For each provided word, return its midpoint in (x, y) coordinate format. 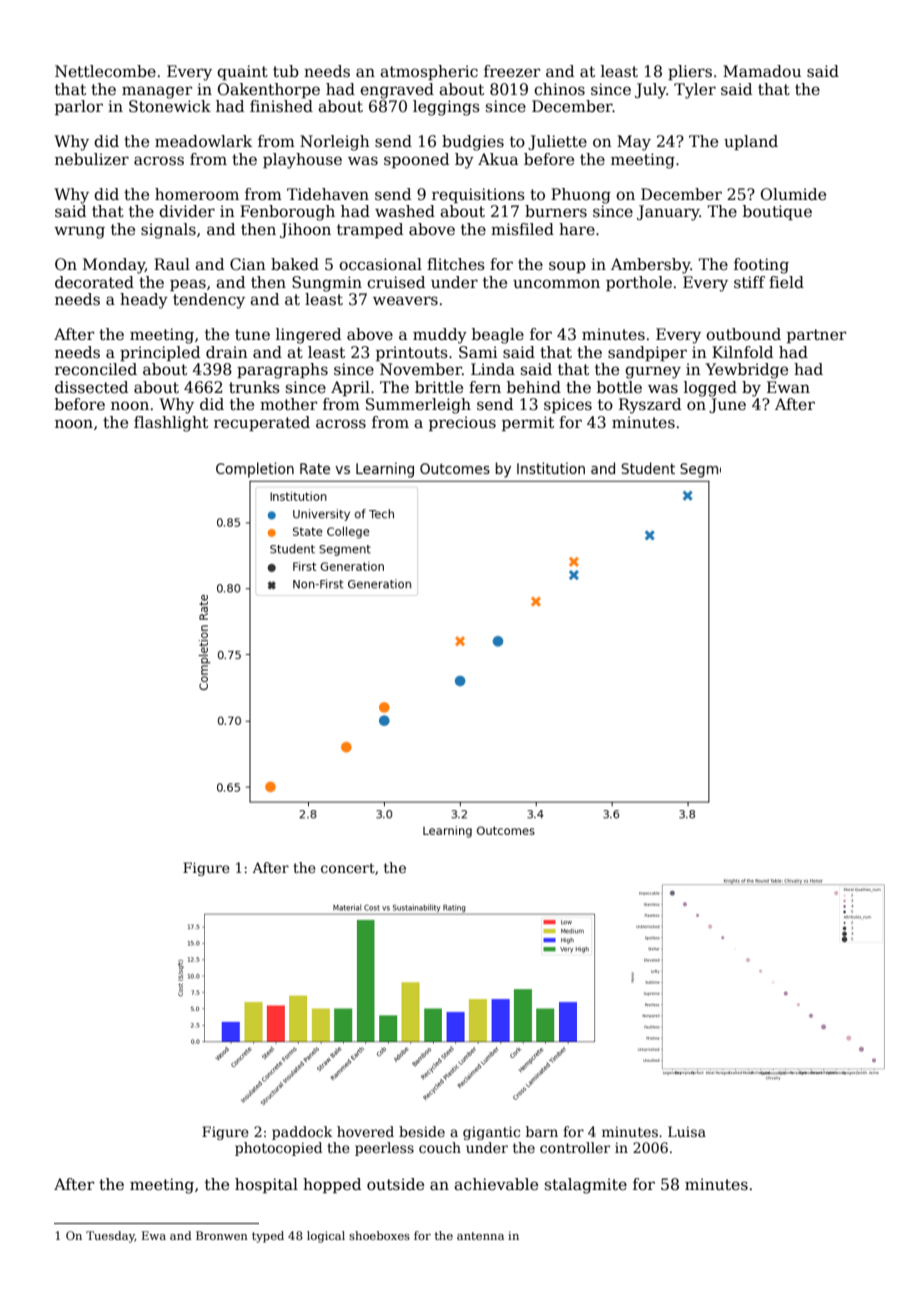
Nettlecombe (105, 71)
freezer (512, 71)
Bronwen (222, 1235)
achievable (496, 1184)
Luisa (687, 1131)
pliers (690, 72)
